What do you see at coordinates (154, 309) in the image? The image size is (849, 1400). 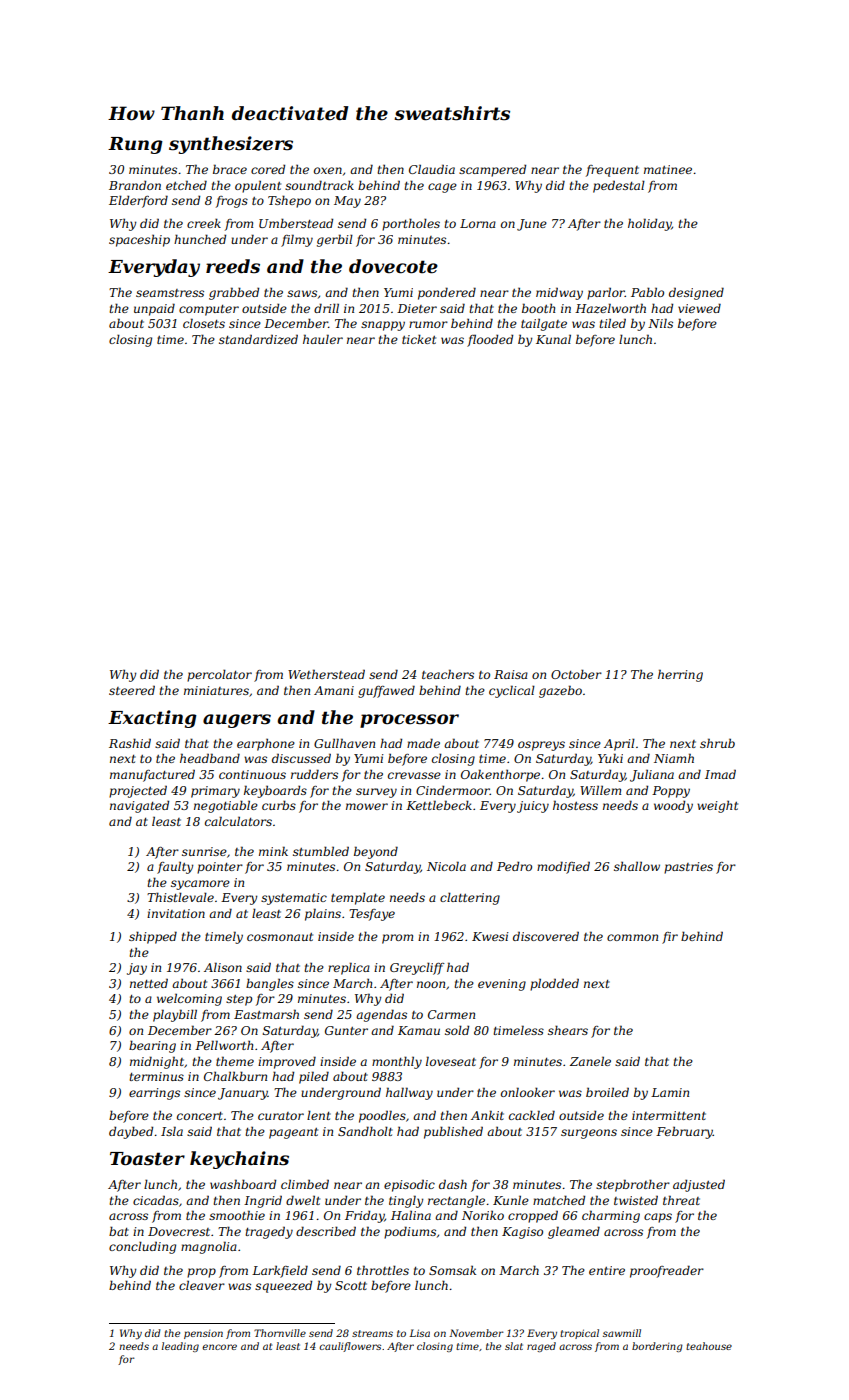 I see `unpaid` at bounding box center [154, 309].
